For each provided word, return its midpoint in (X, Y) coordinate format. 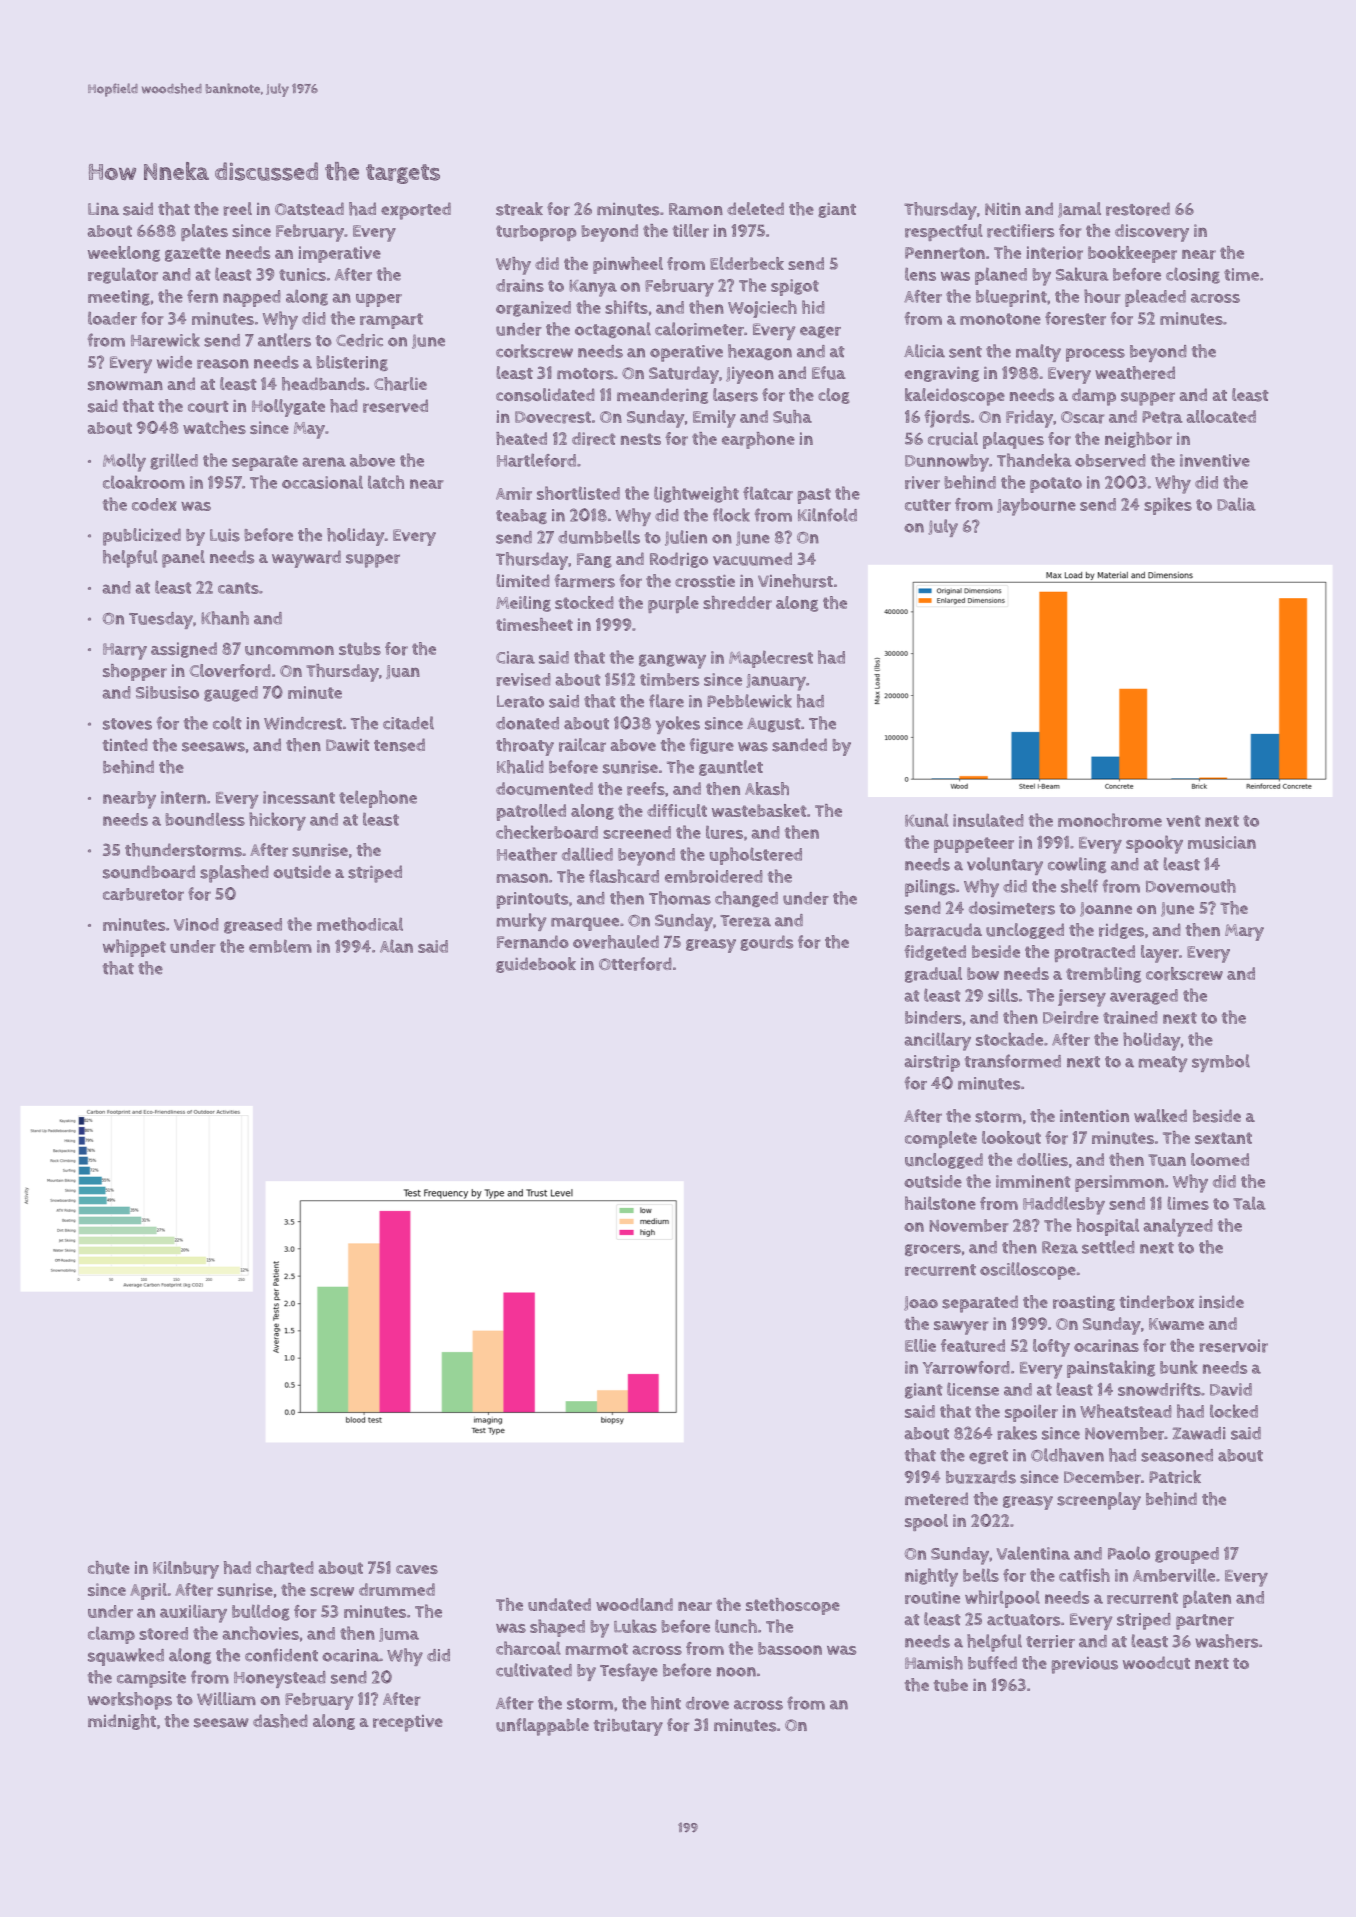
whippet (134, 948)
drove (707, 1703)
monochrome (1110, 820)
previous (1084, 1665)
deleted (755, 208)
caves (417, 1569)
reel (237, 209)
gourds (766, 943)
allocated (1221, 416)
